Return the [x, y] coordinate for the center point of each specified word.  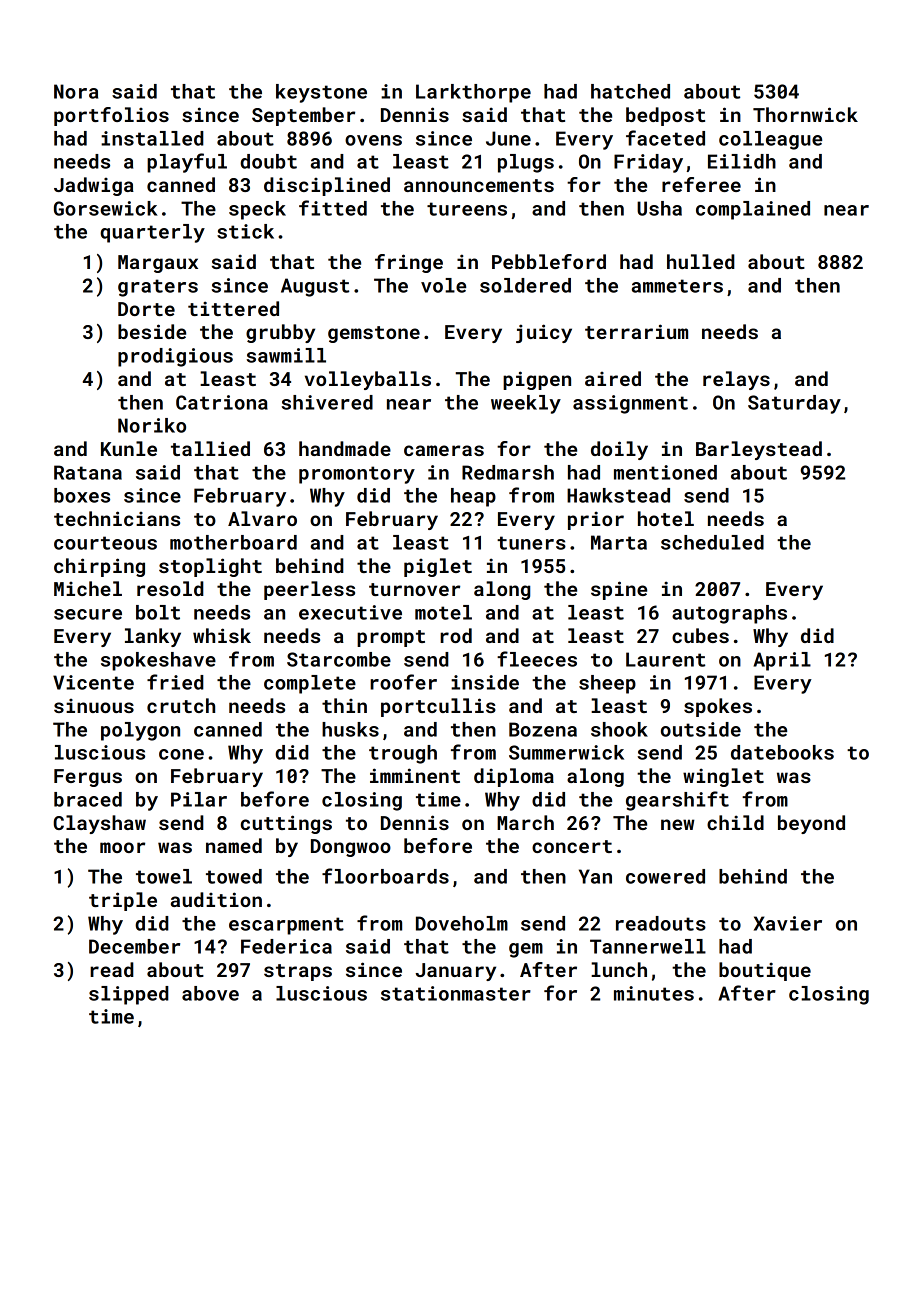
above [210, 993]
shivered [327, 402]
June [508, 138]
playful [187, 163]
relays [736, 380]
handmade [345, 448]
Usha [659, 208]
